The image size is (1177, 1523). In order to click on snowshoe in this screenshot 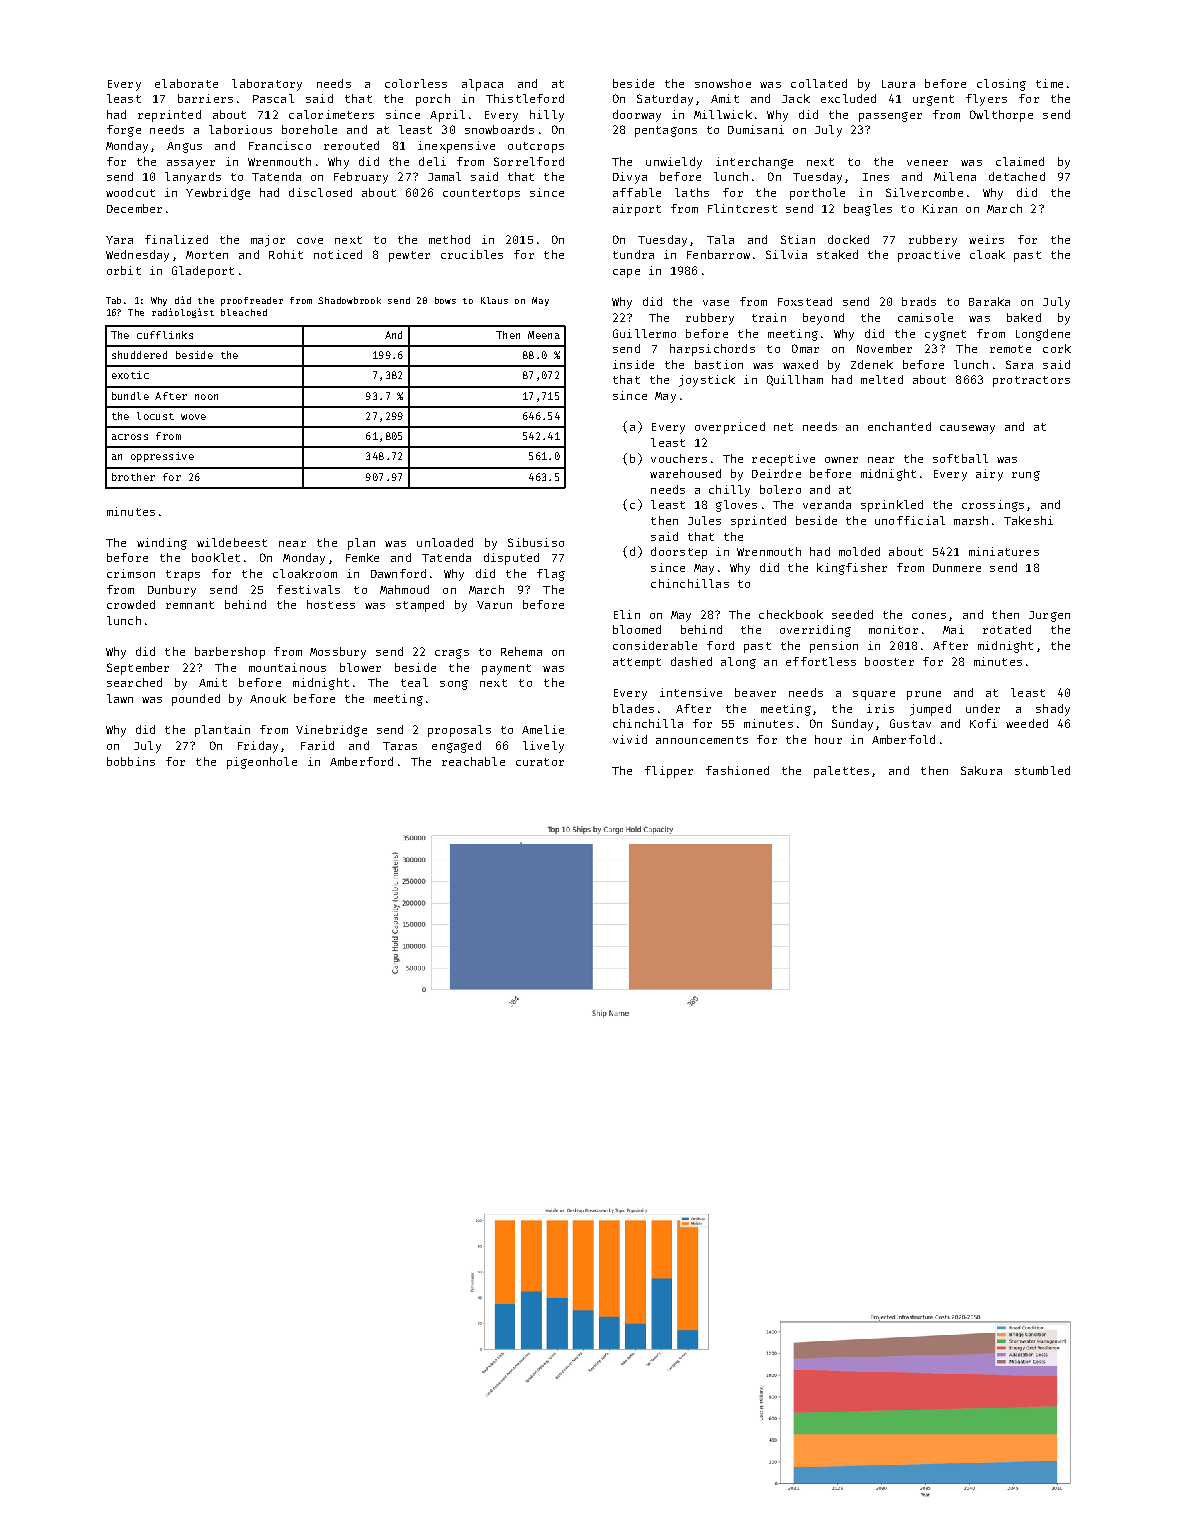, I will do `click(723, 83)`.
